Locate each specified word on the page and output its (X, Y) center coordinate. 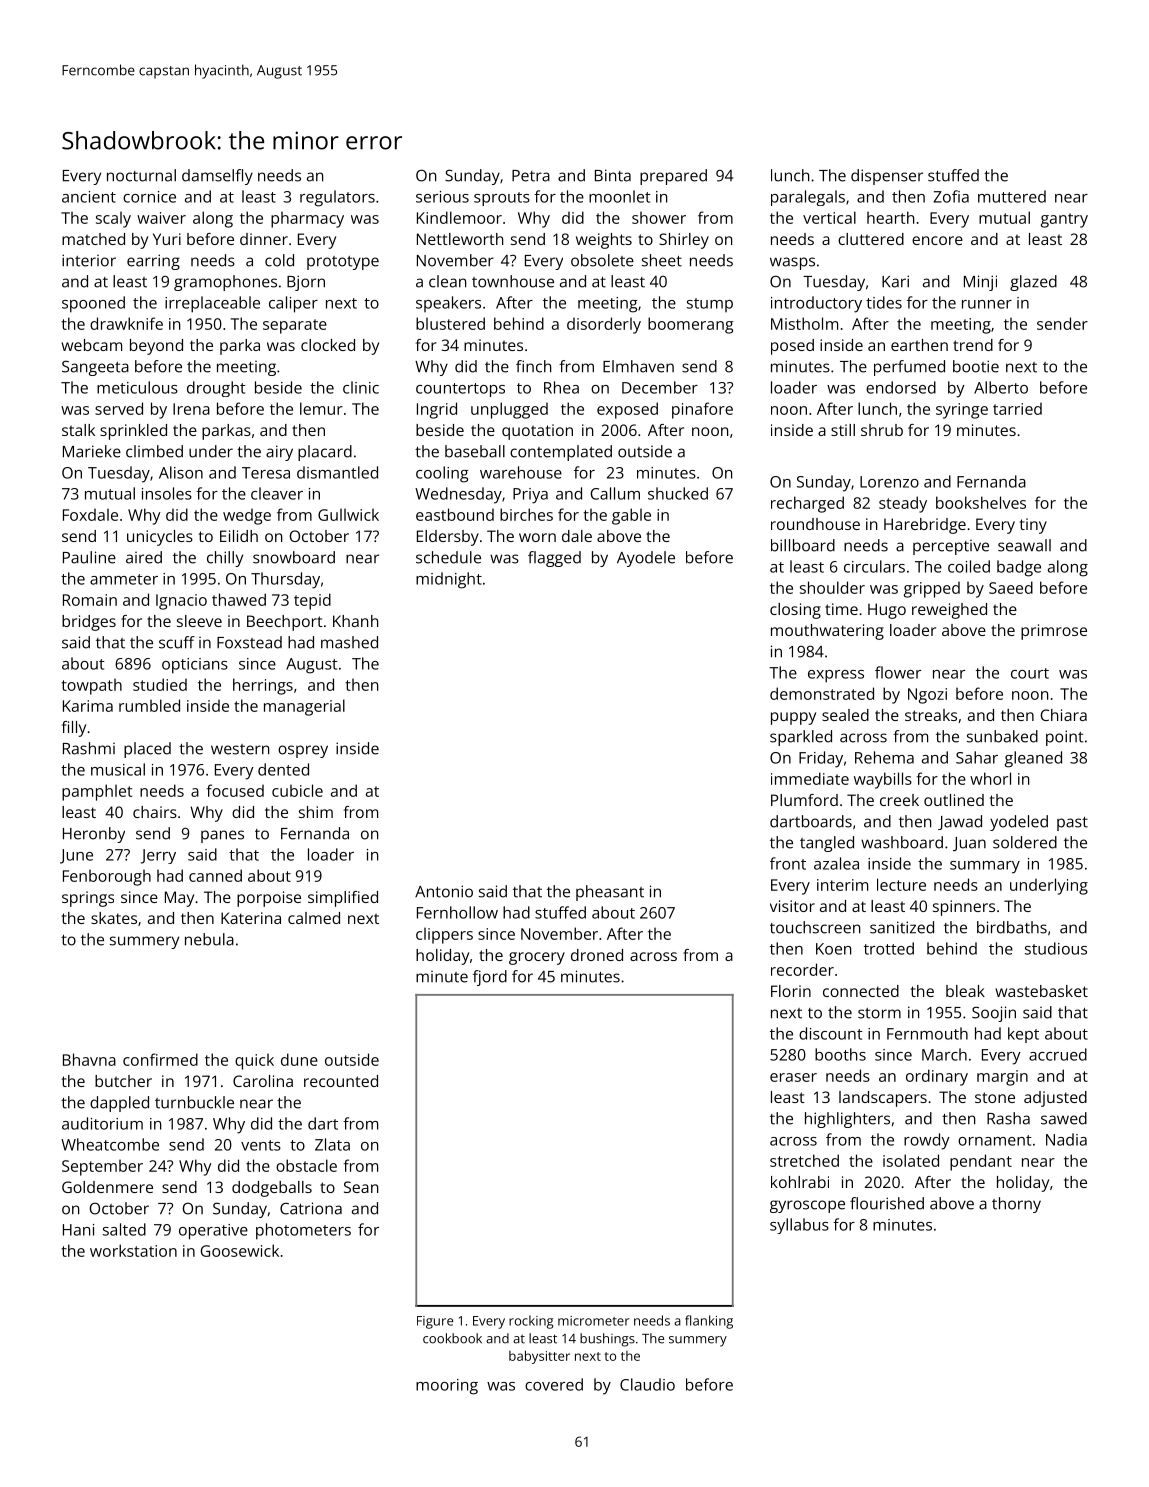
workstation (133, 1250)
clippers (444, 936)
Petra (531, 176)
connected (861, 991)
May (179, 899)
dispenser (887, 177)
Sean (361, 1187)
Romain (90, 600)
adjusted (1055, 1099)
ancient (89, 197)
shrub (882, 430)
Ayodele (646, 559)
